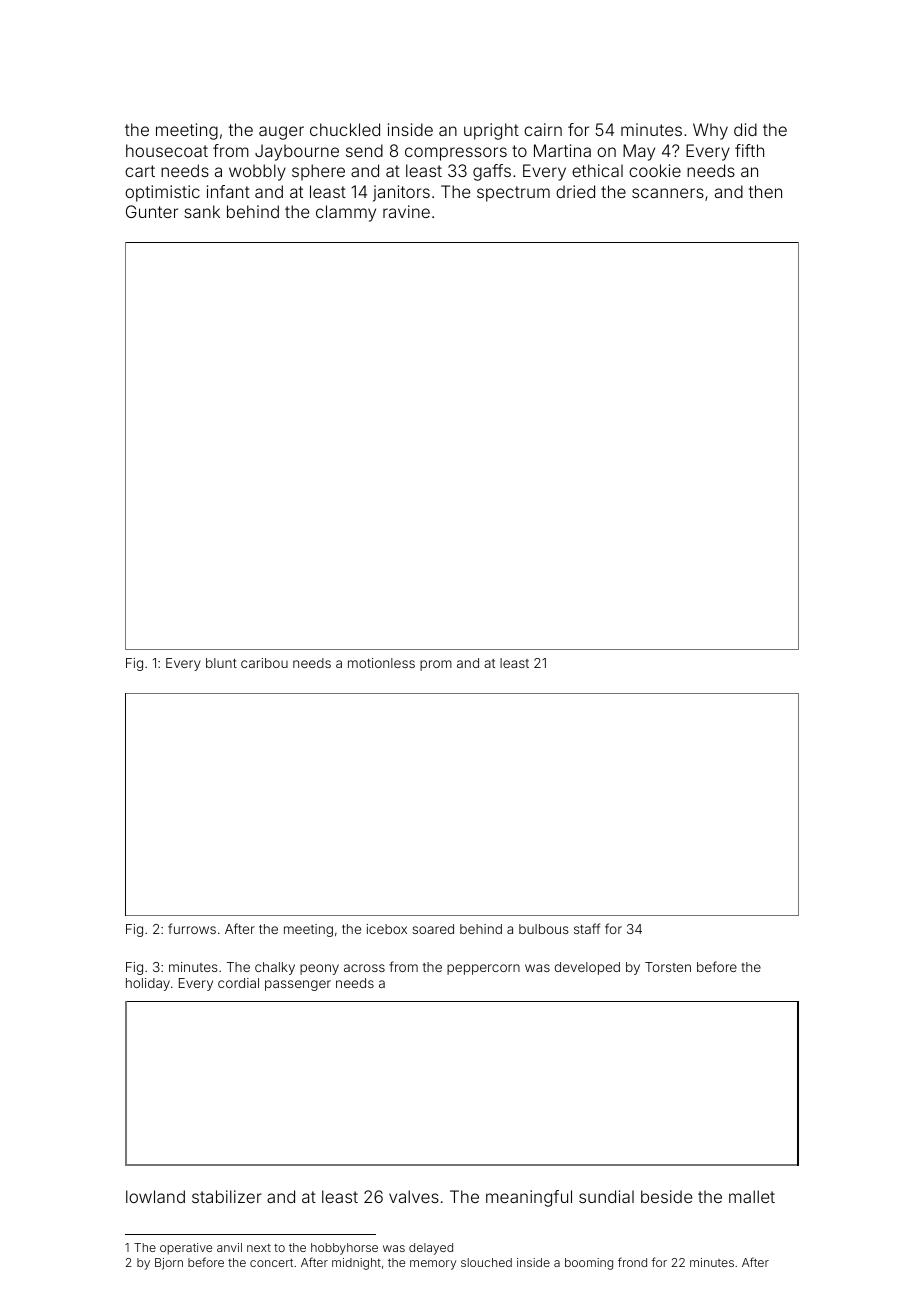  What do you see at coordinates (587, 928) in the screenshot?
I see `staff` at bounding box center [587, 928].
